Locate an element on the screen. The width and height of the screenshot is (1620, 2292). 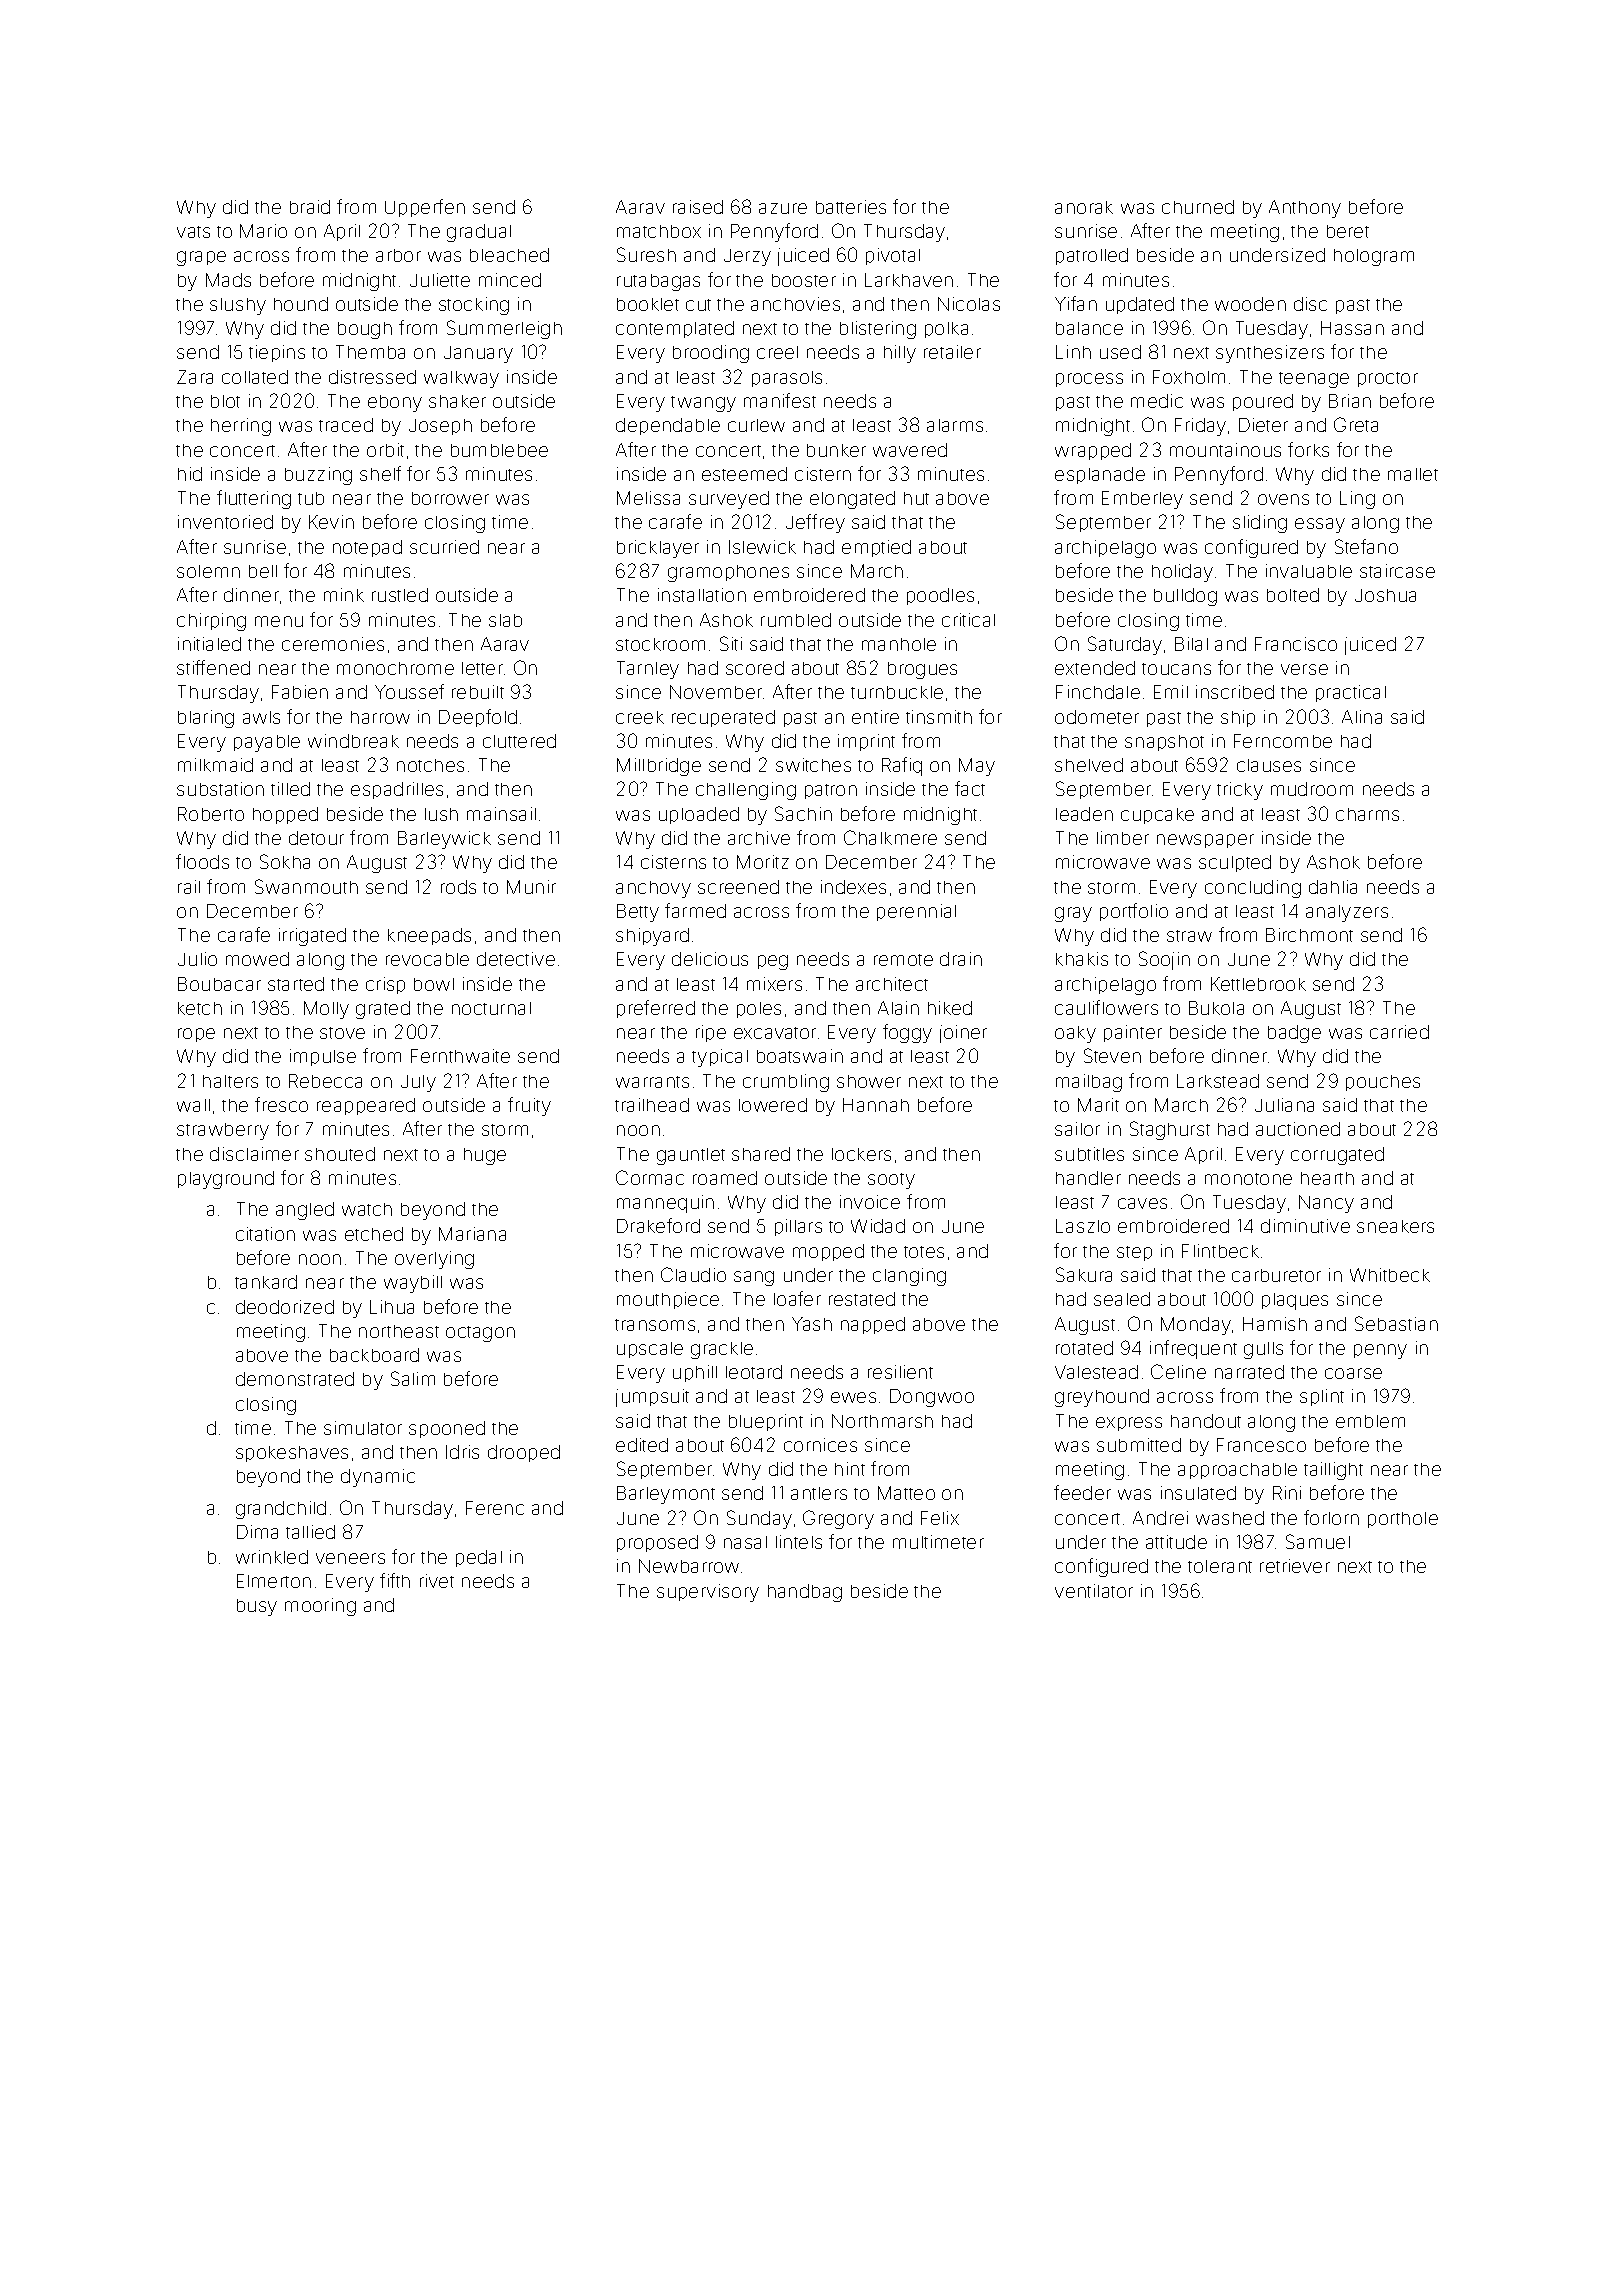
bowl is located at coordinates (434, 984).
